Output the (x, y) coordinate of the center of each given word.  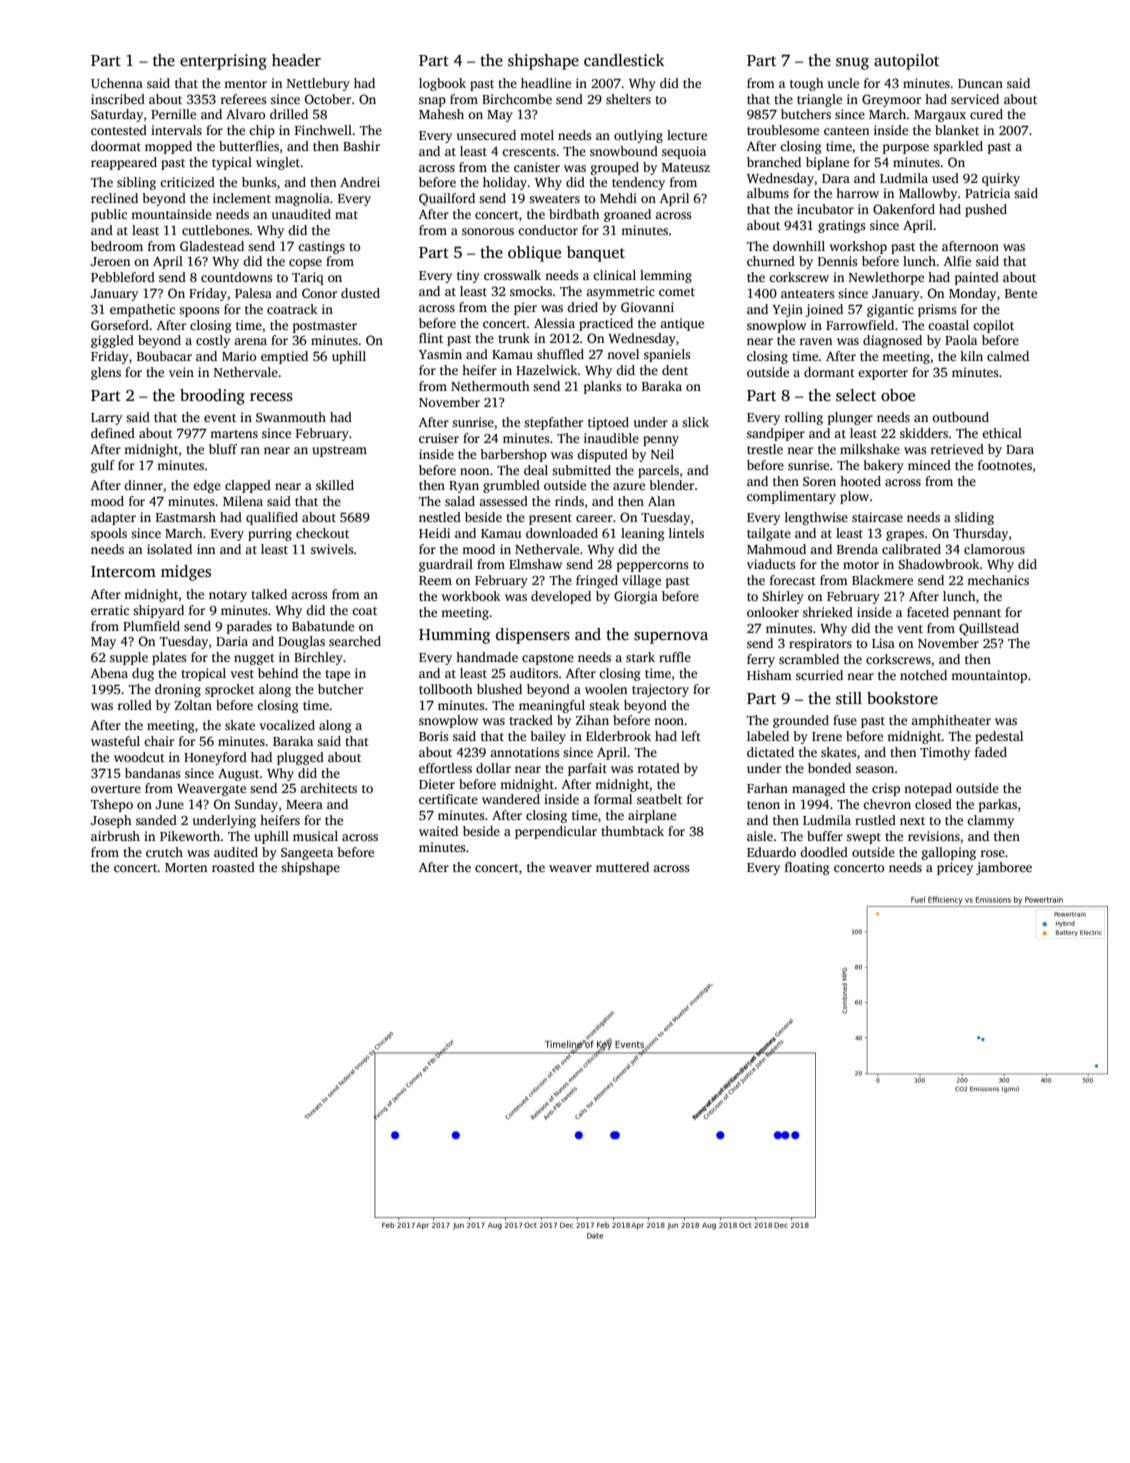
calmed (1008, 356)
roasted (233, 867)
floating (807, 868)
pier (525, 308)
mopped (168, 147)
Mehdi (618, 198)
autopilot (906, 62)
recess (271, 397)
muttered (622, 867)
